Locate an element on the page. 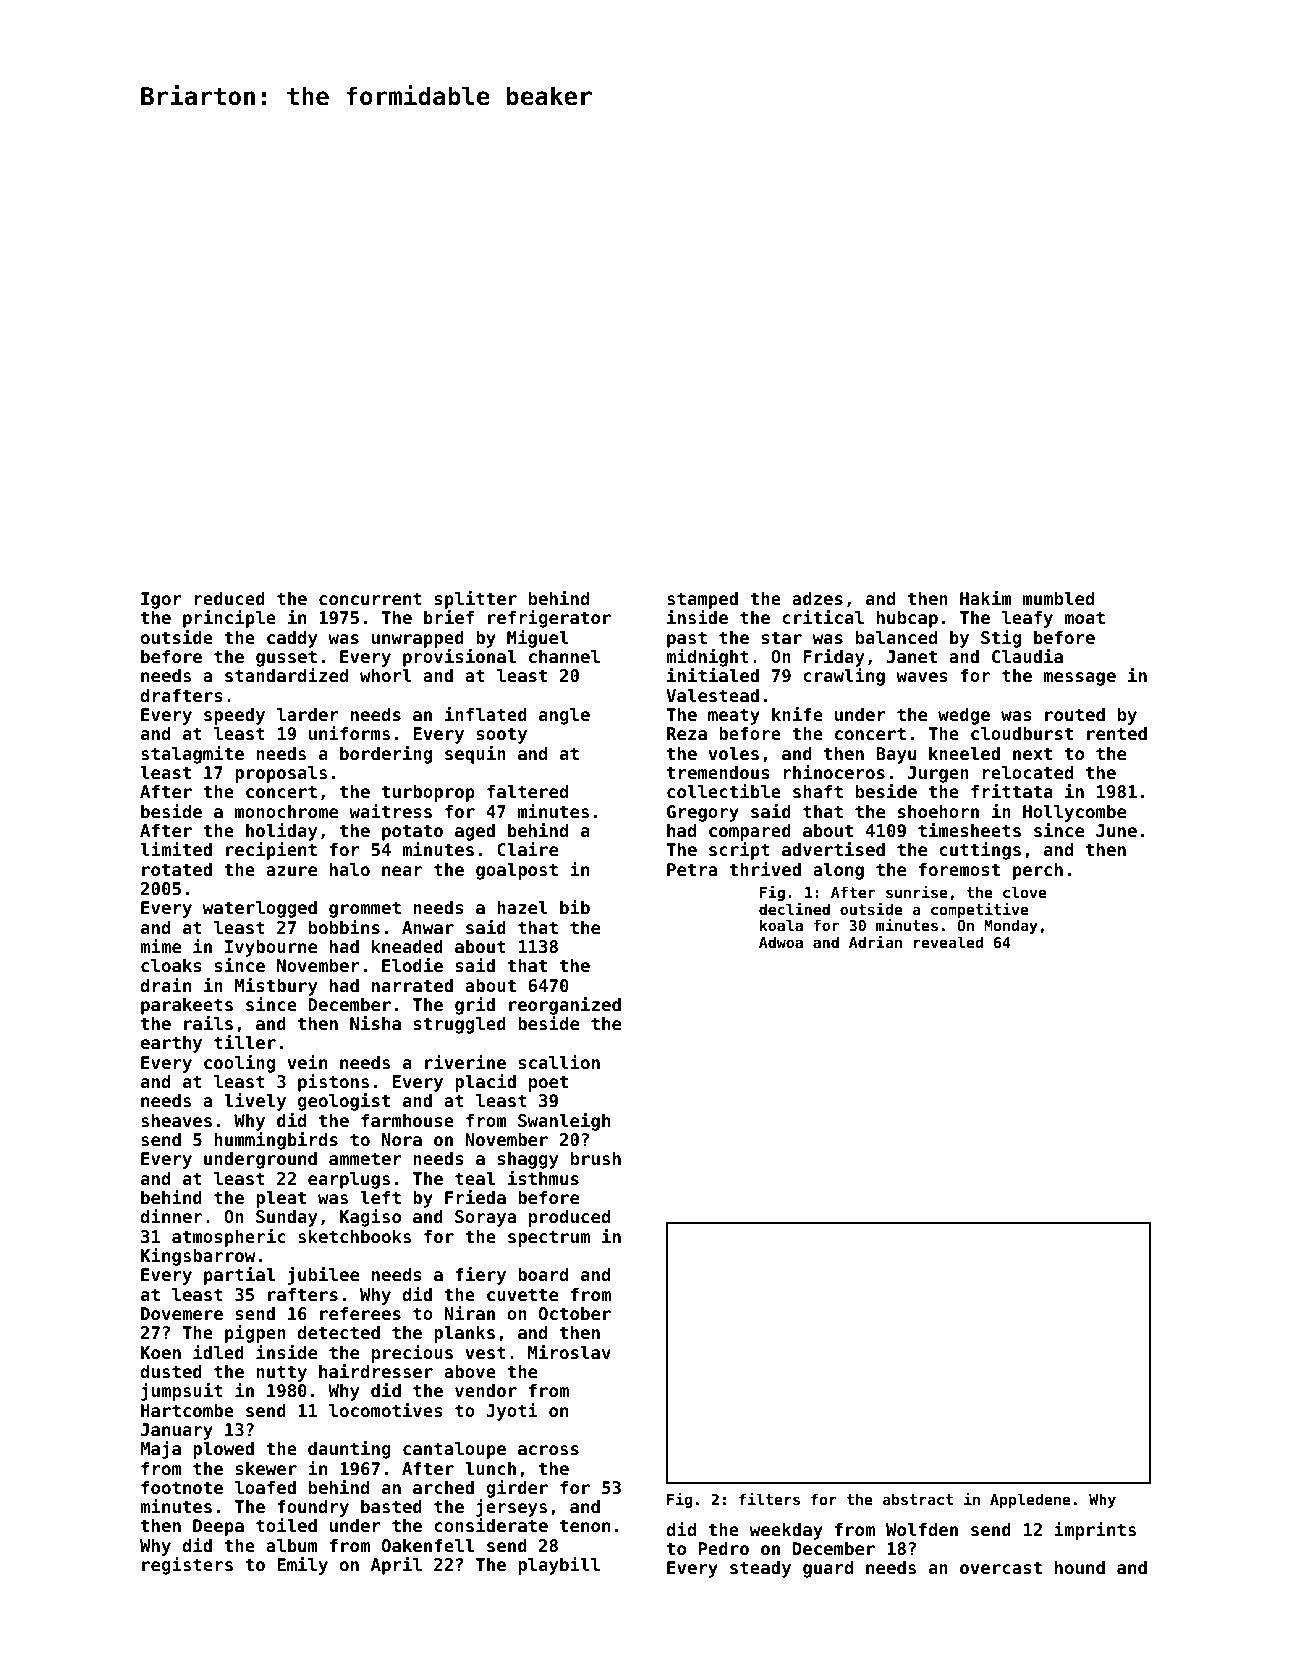 The width and height of the document is (1291, 1671). steady is located at coordinates (760, 1569).
